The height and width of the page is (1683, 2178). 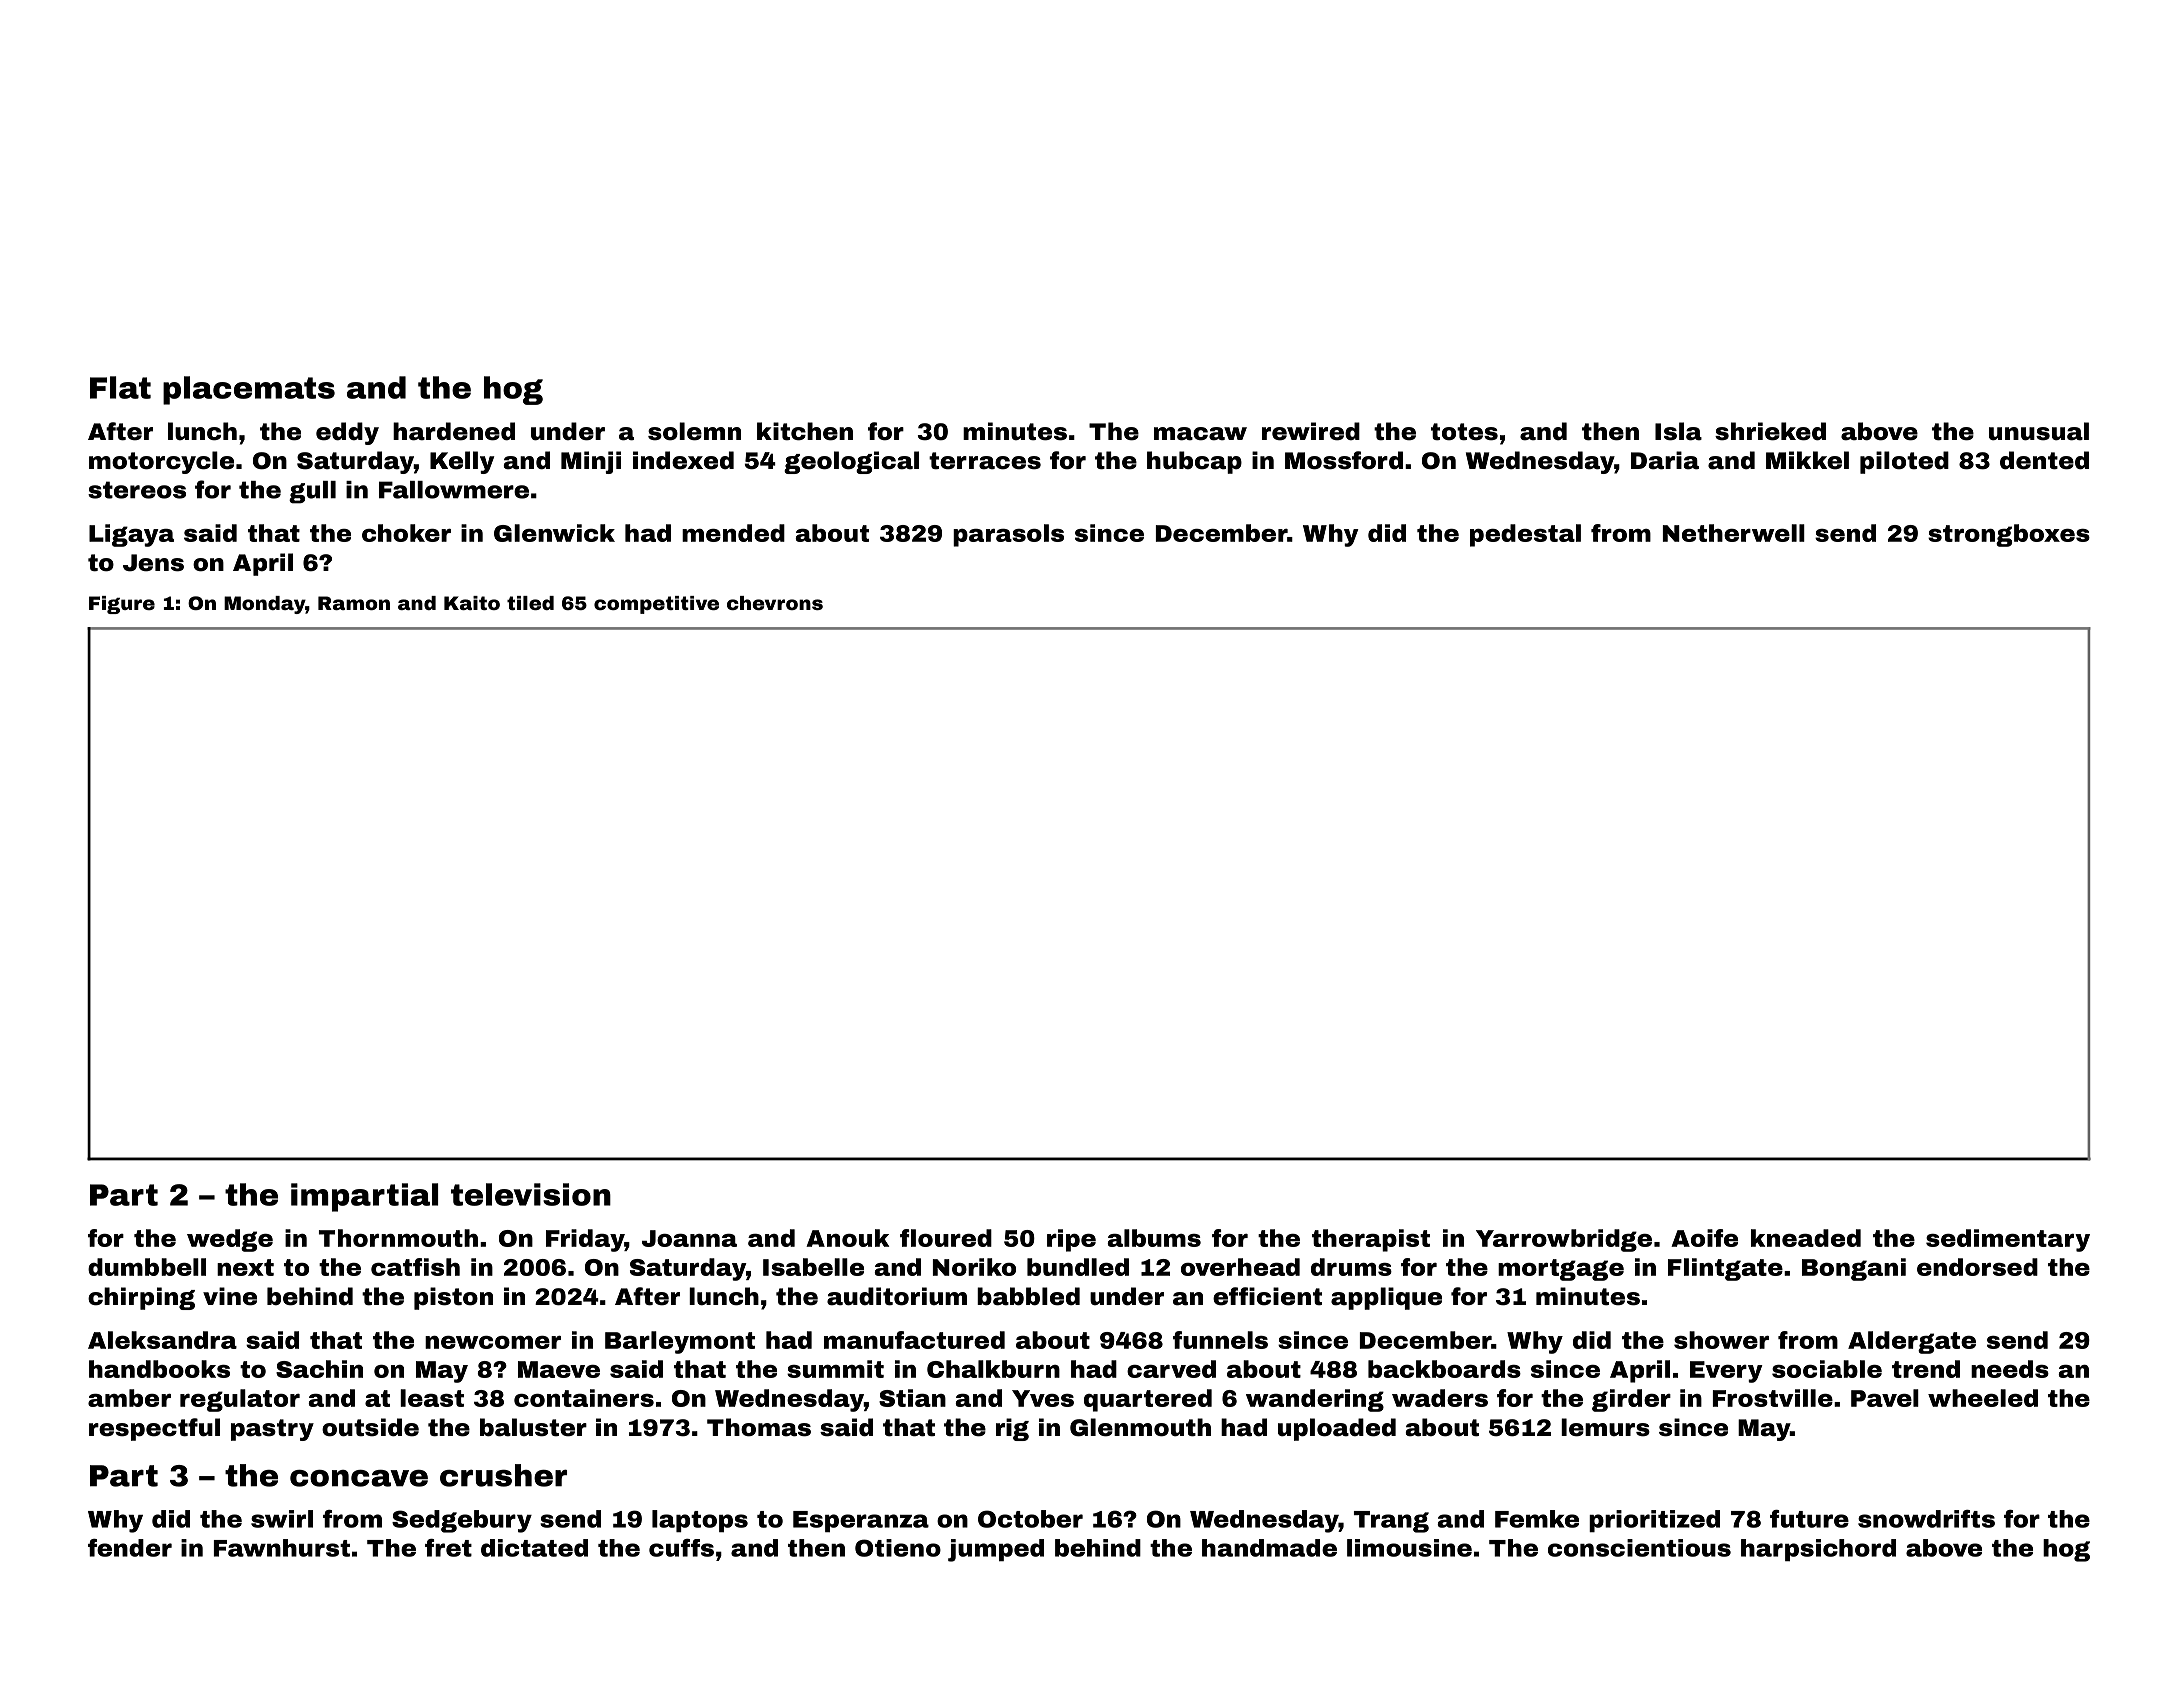 What do you see at coordinates (1818, 1550) in the page?
I see `harpsichord` at bounding box center [1818, 1550].
